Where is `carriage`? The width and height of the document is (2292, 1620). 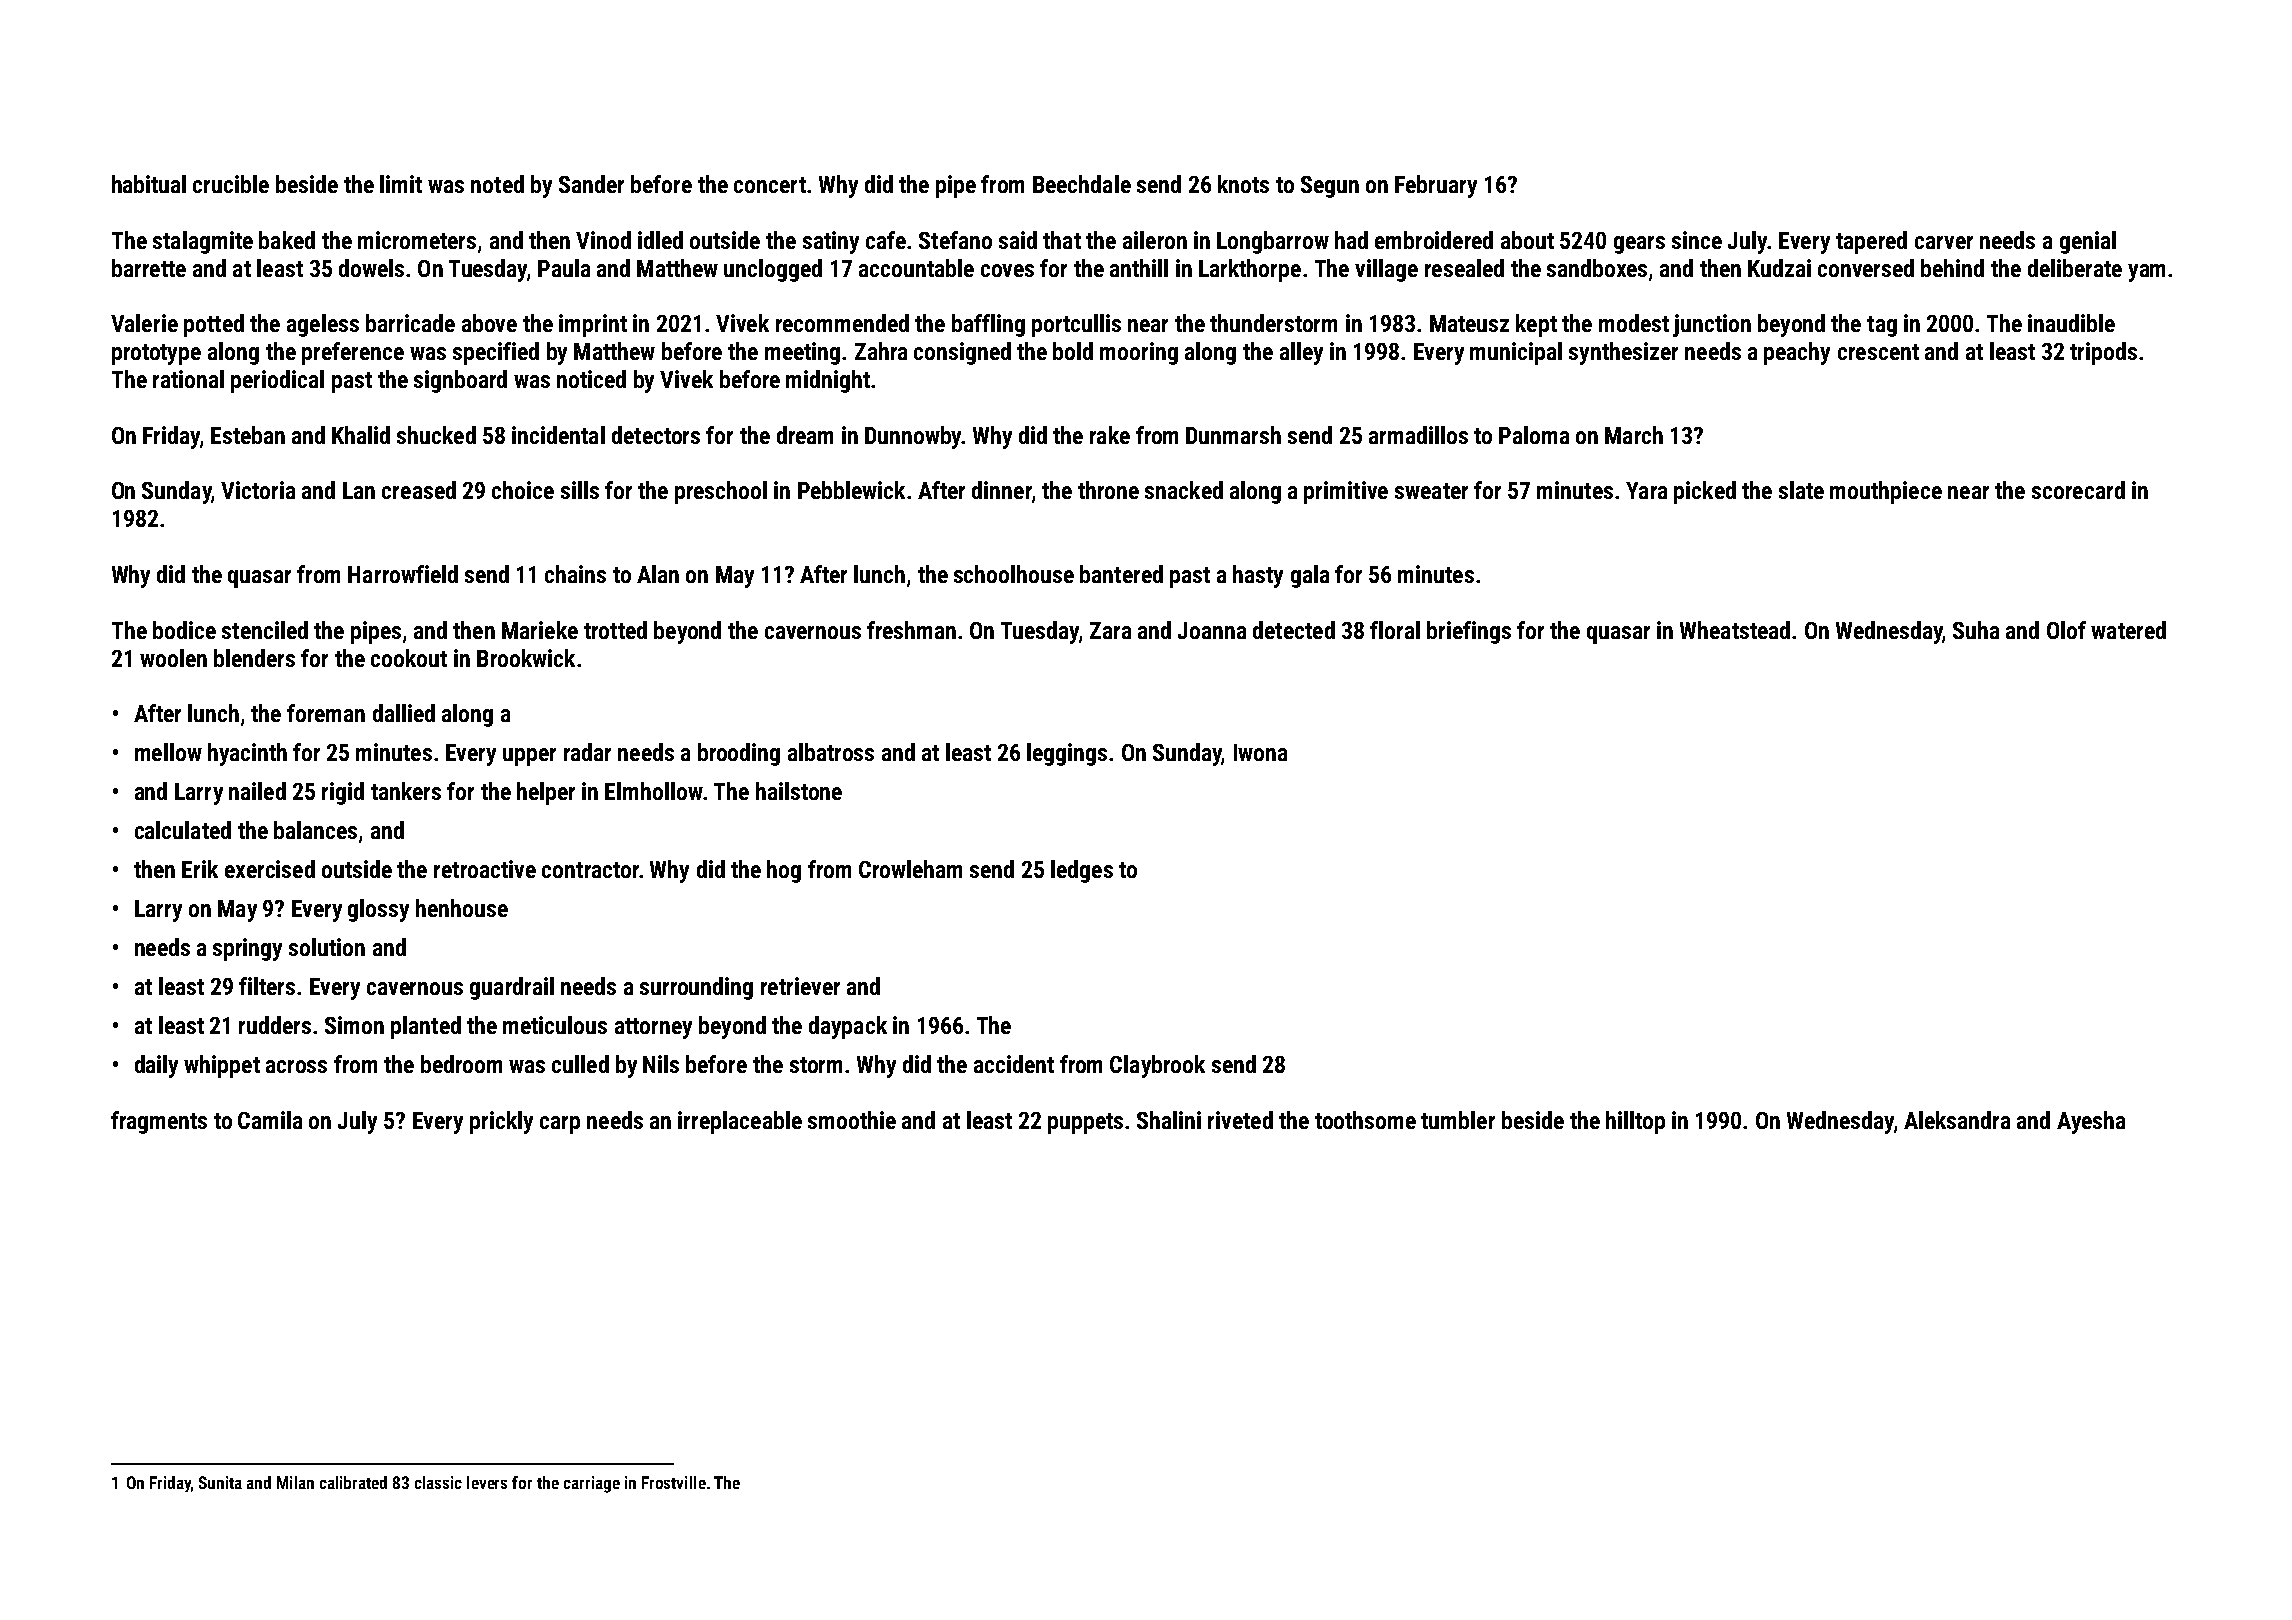 carriage is located at coordinates (592, 1484).
